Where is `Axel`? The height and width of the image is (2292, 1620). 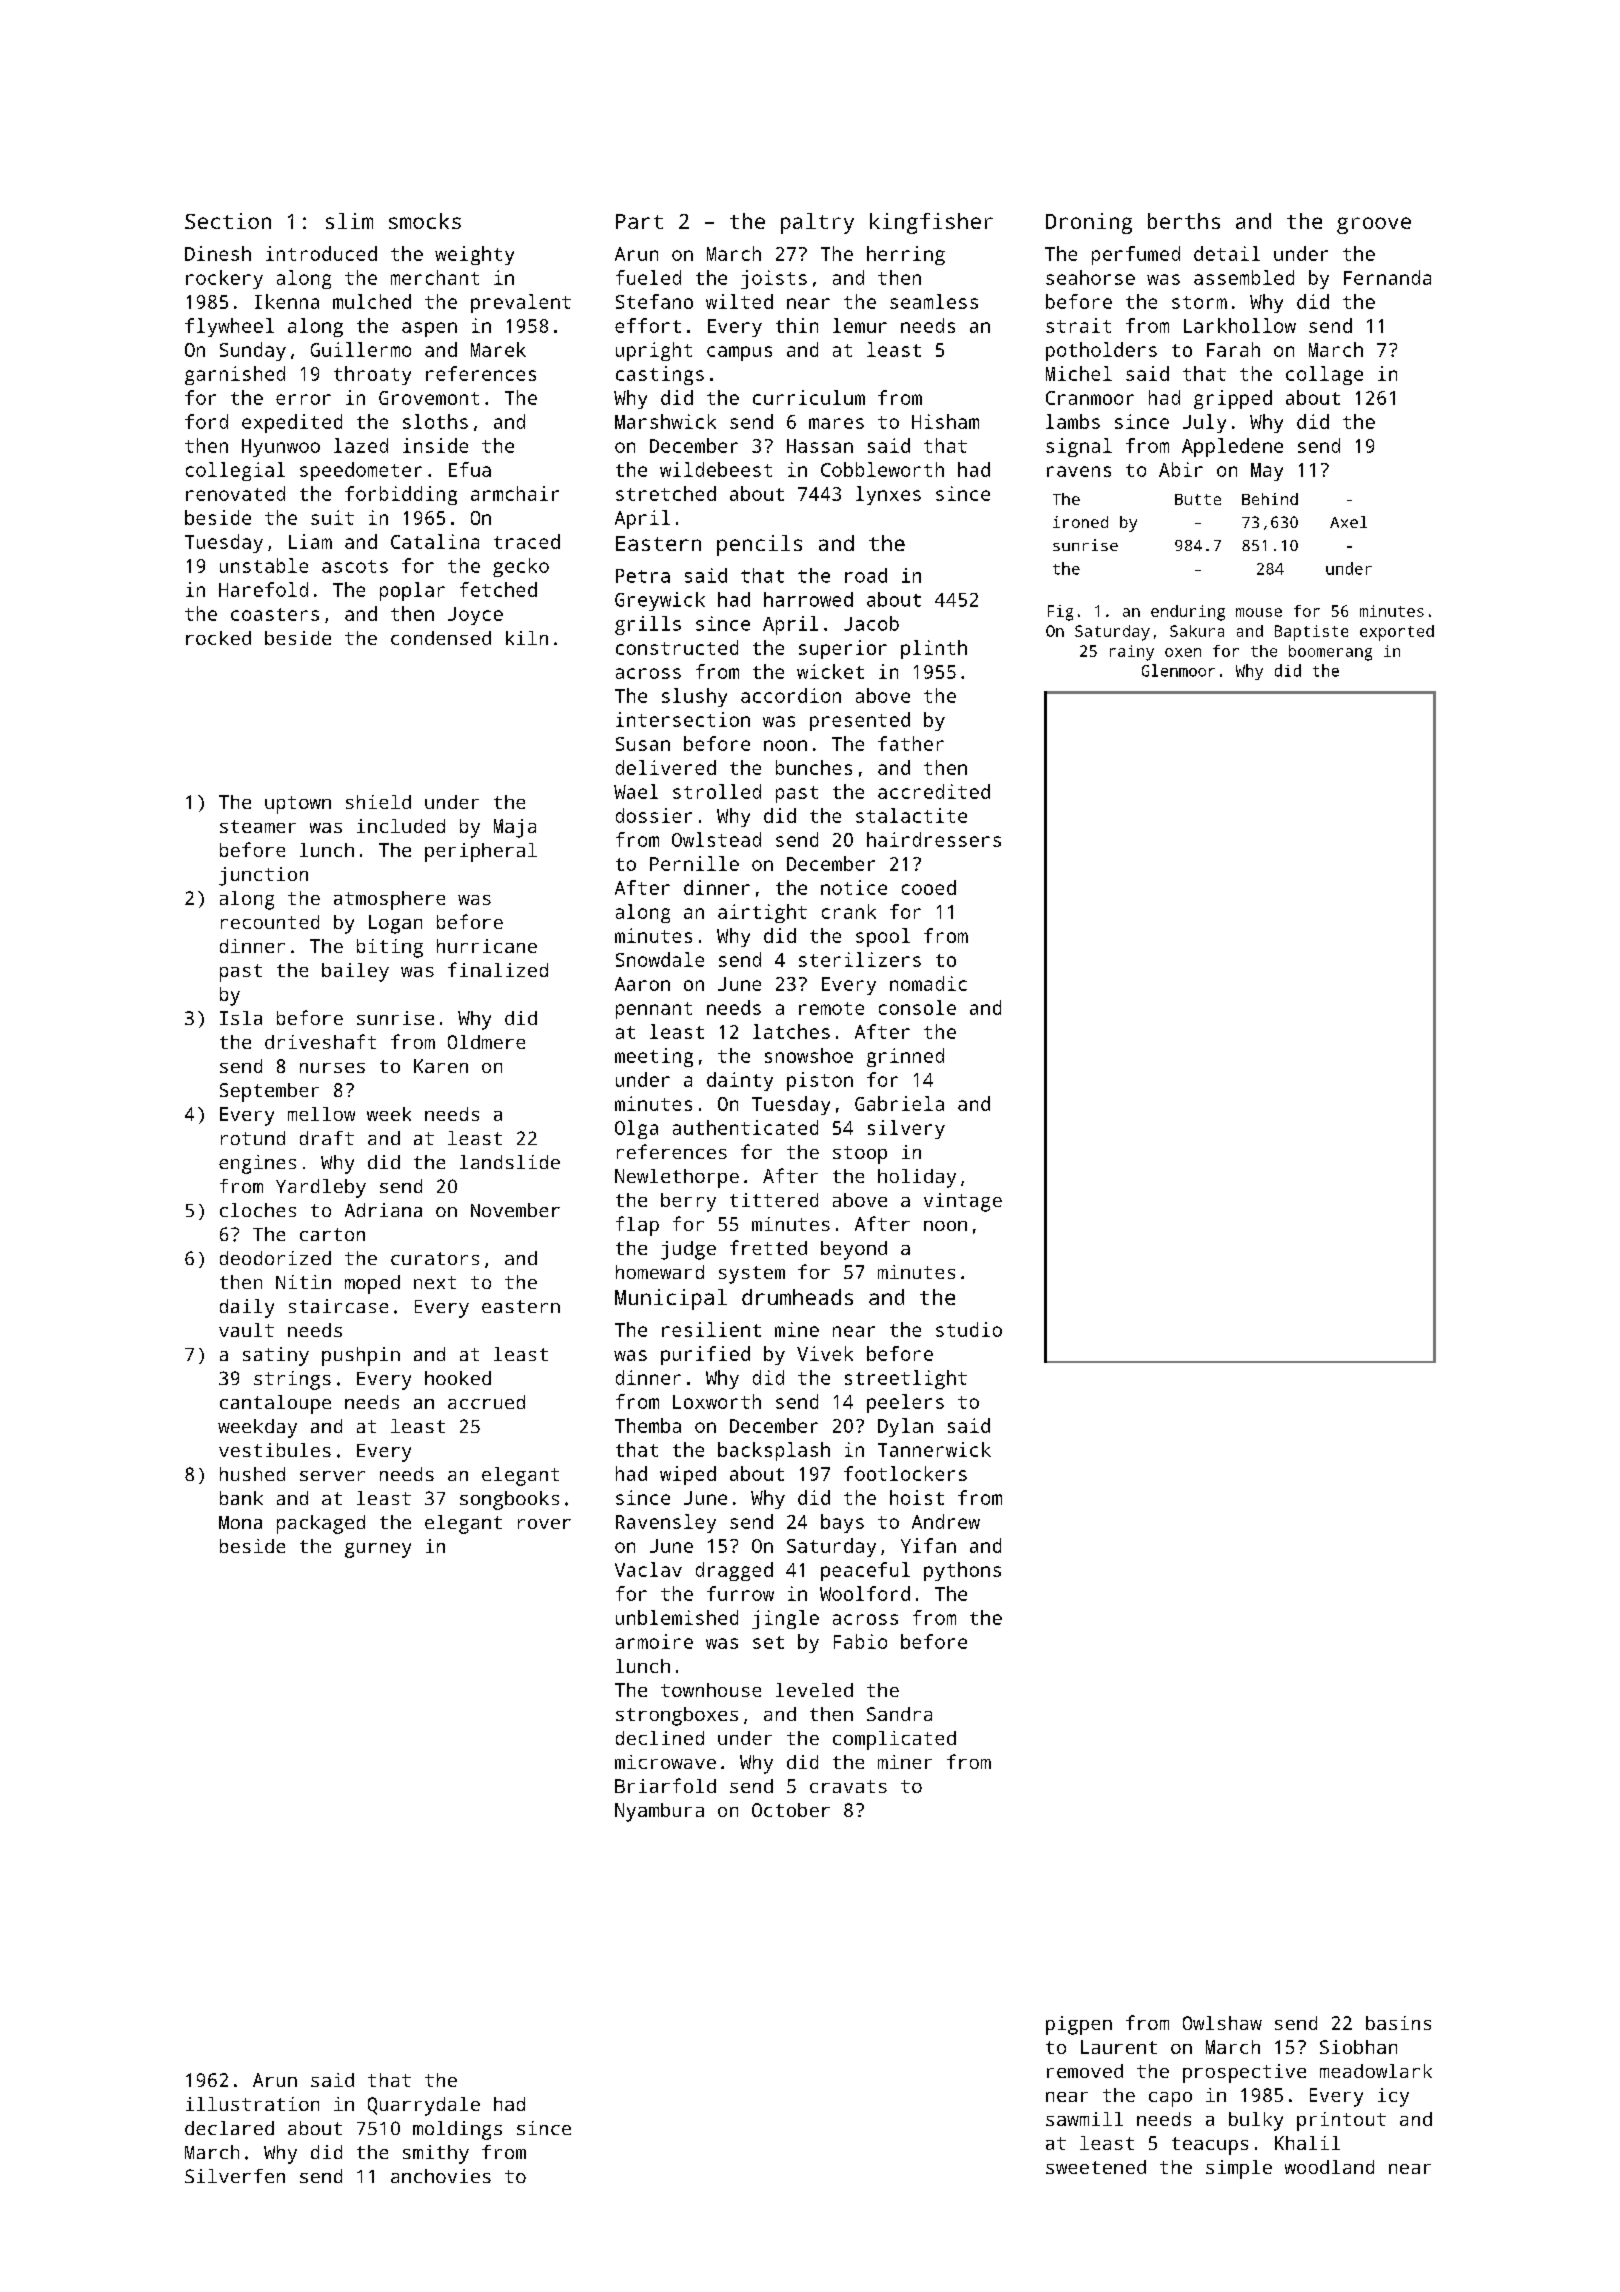 Axel is located at coordinates (1348, 522).
